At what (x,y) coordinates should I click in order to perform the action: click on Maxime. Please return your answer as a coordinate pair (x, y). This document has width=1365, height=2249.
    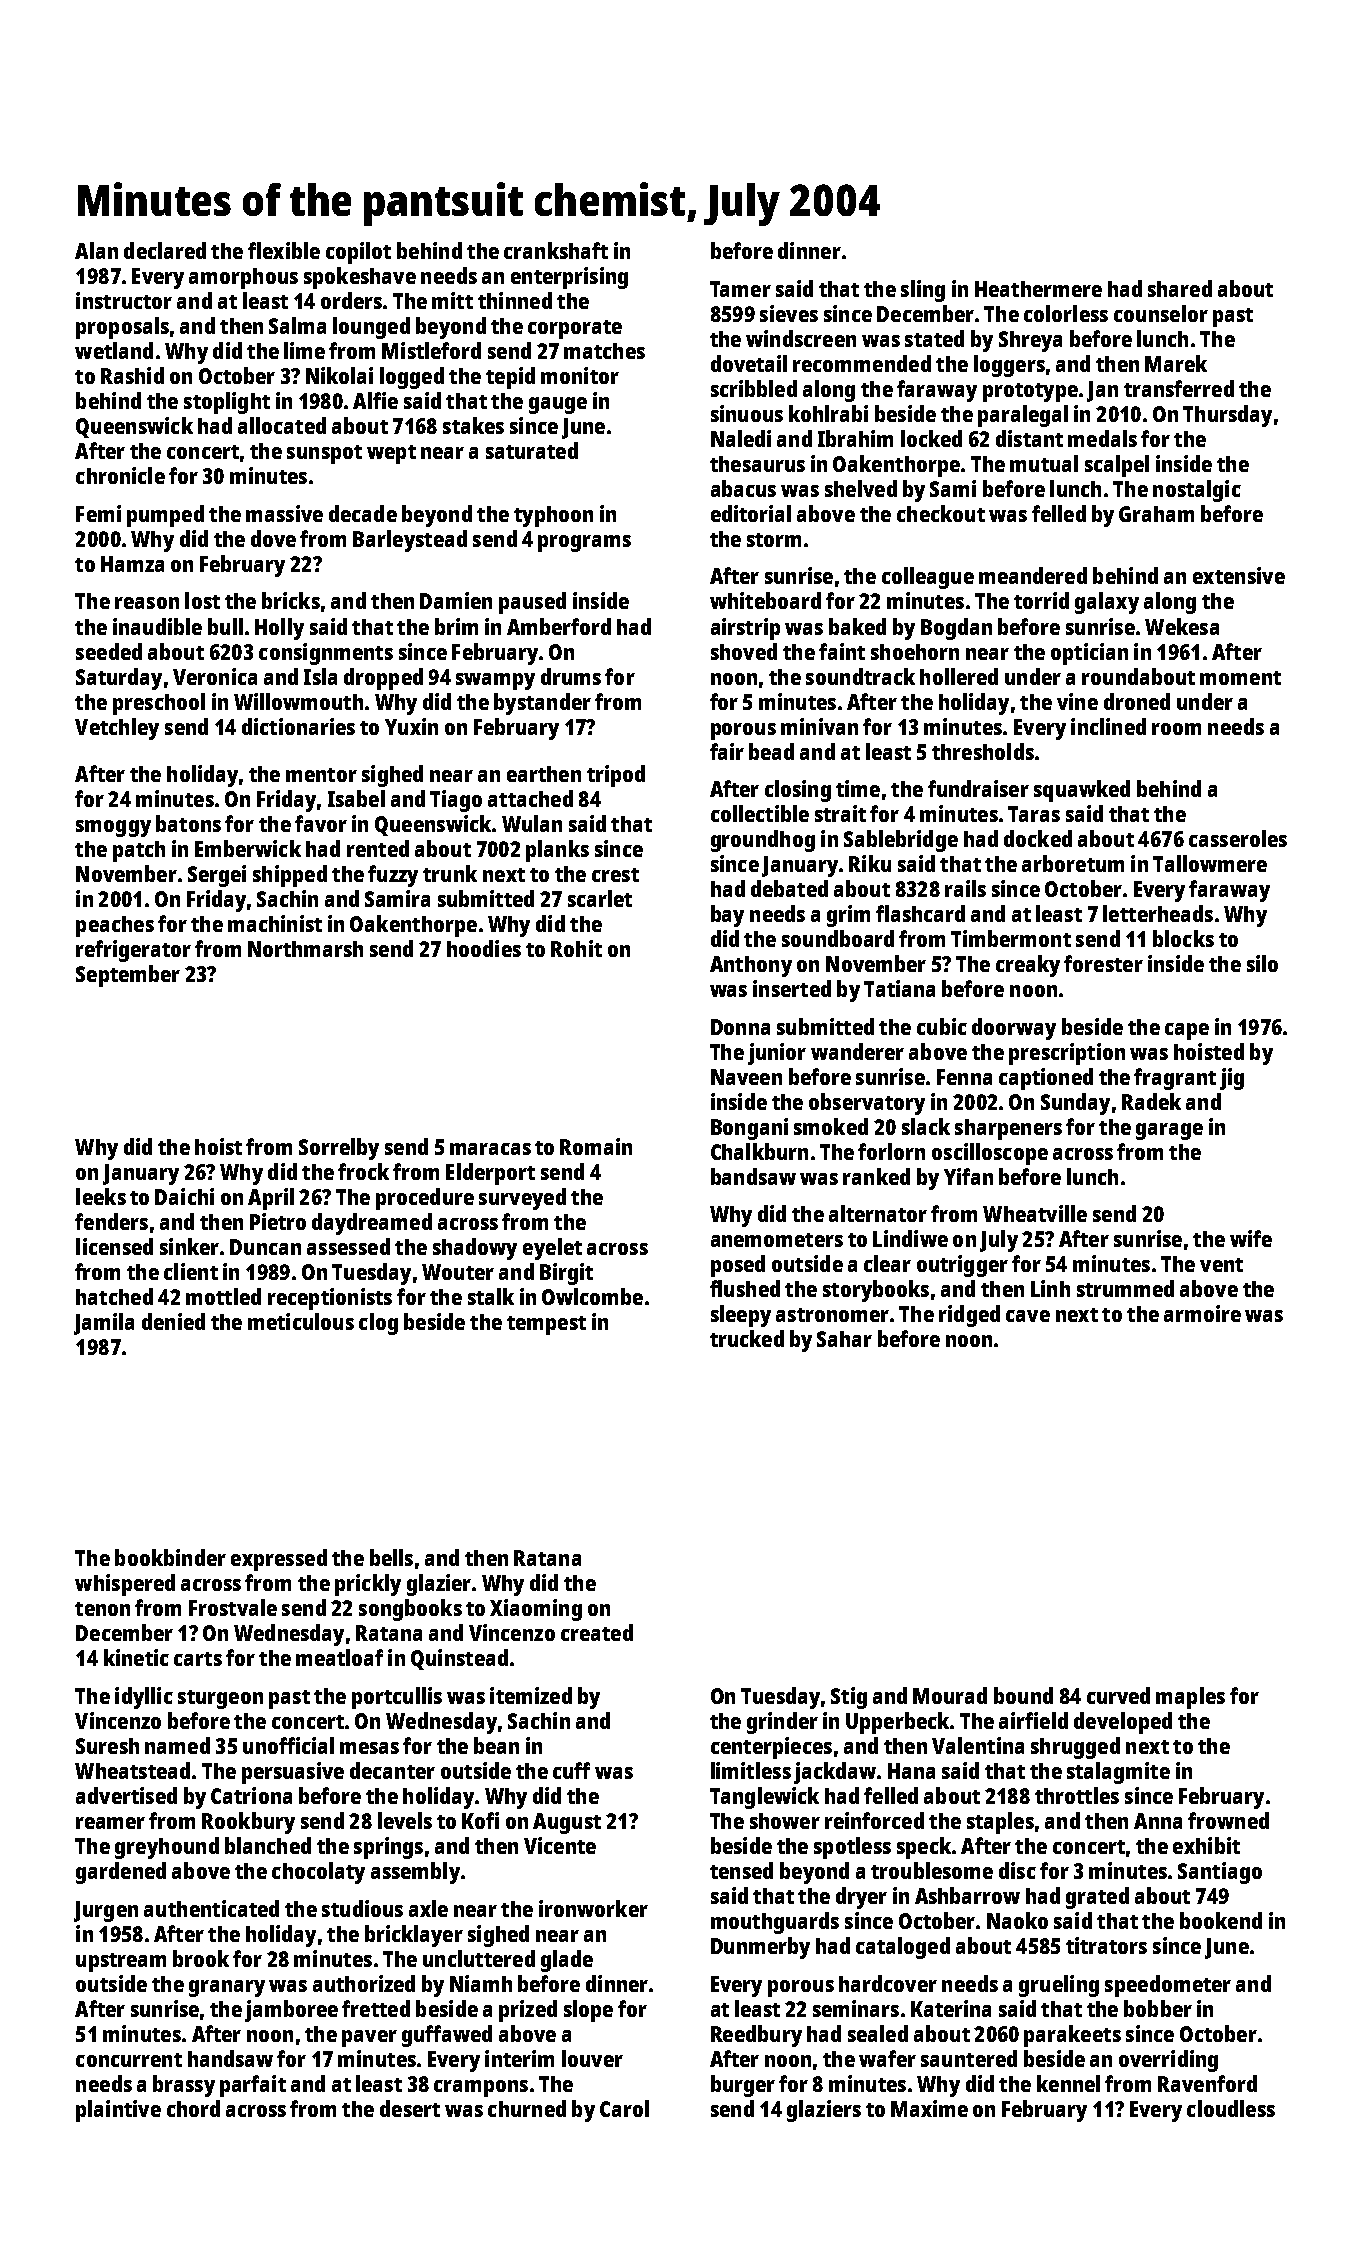
    Looking at the image, I should click on (929, 2108).
